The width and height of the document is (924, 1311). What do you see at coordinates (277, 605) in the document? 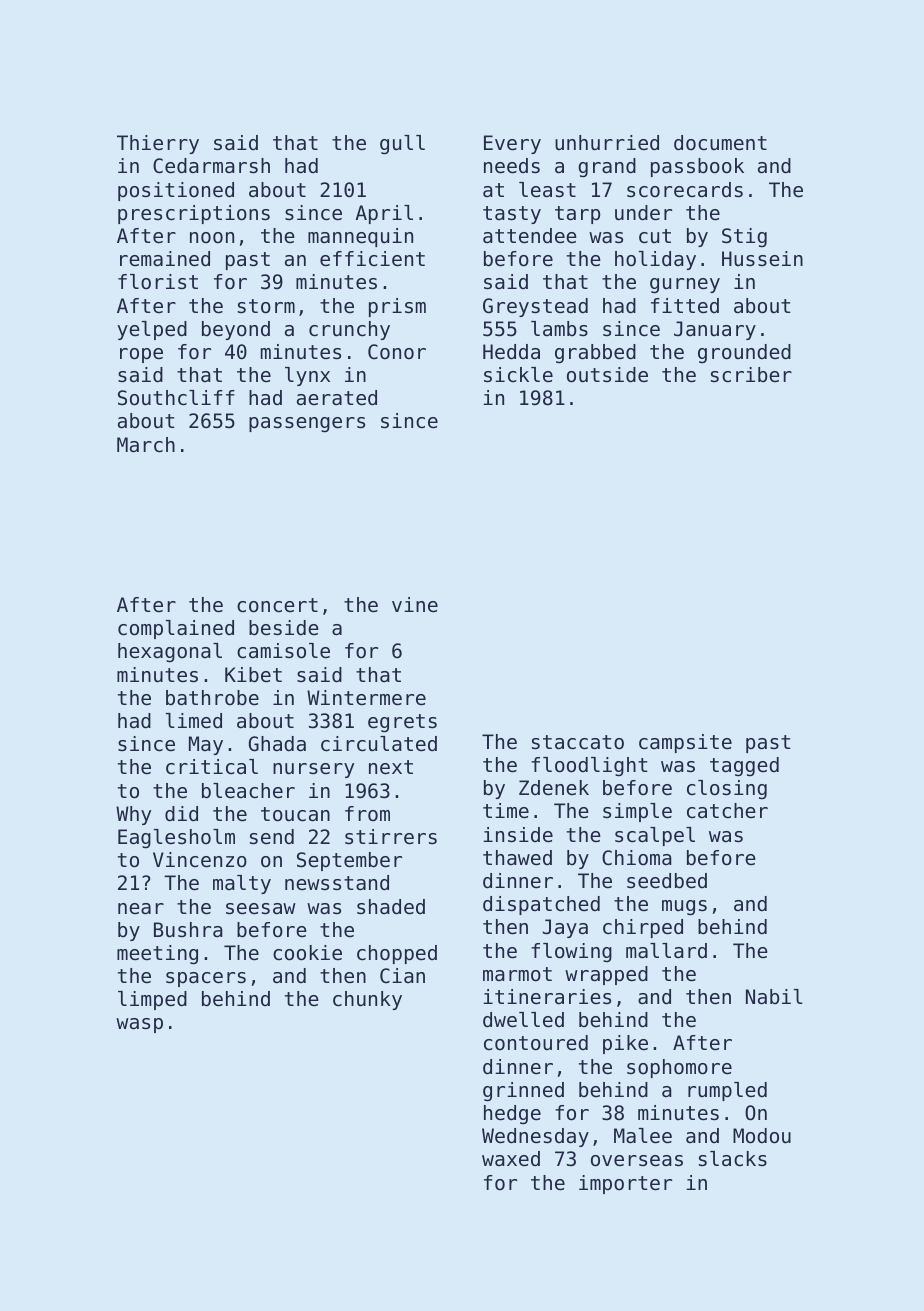
I see `concert` at bounding box center [277, 605].
